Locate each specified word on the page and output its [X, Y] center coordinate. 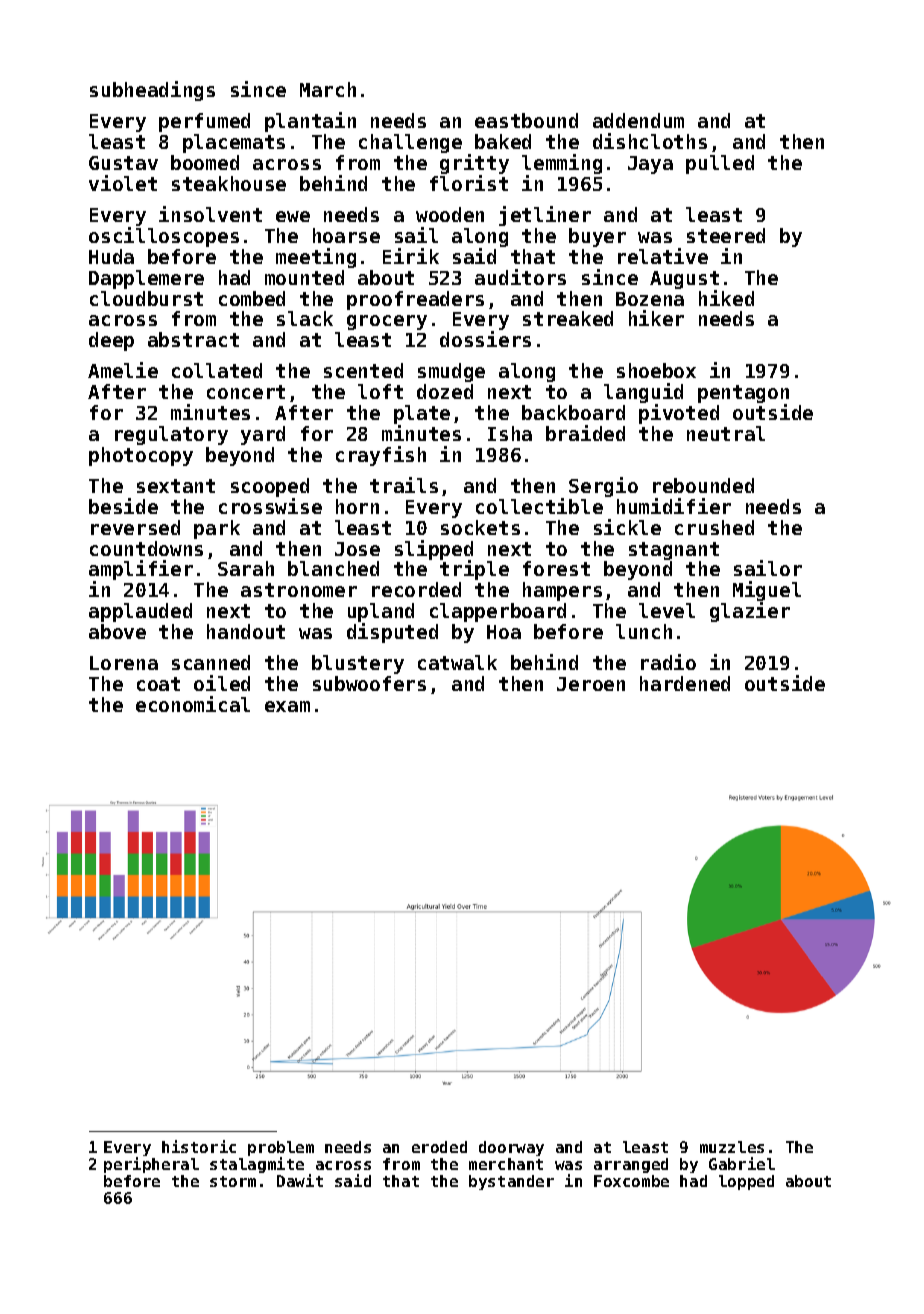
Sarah [246, 568]
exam [287, 706]
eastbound [526, 120]
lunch [644, 631]
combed [252, 298]
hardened [685, 683]
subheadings [152, 91]
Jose [357, 549]
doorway [511, 1148]
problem [281, 1148]
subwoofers [369, 683]
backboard [573, 412]
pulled [720, 164]
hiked [726, 298]
